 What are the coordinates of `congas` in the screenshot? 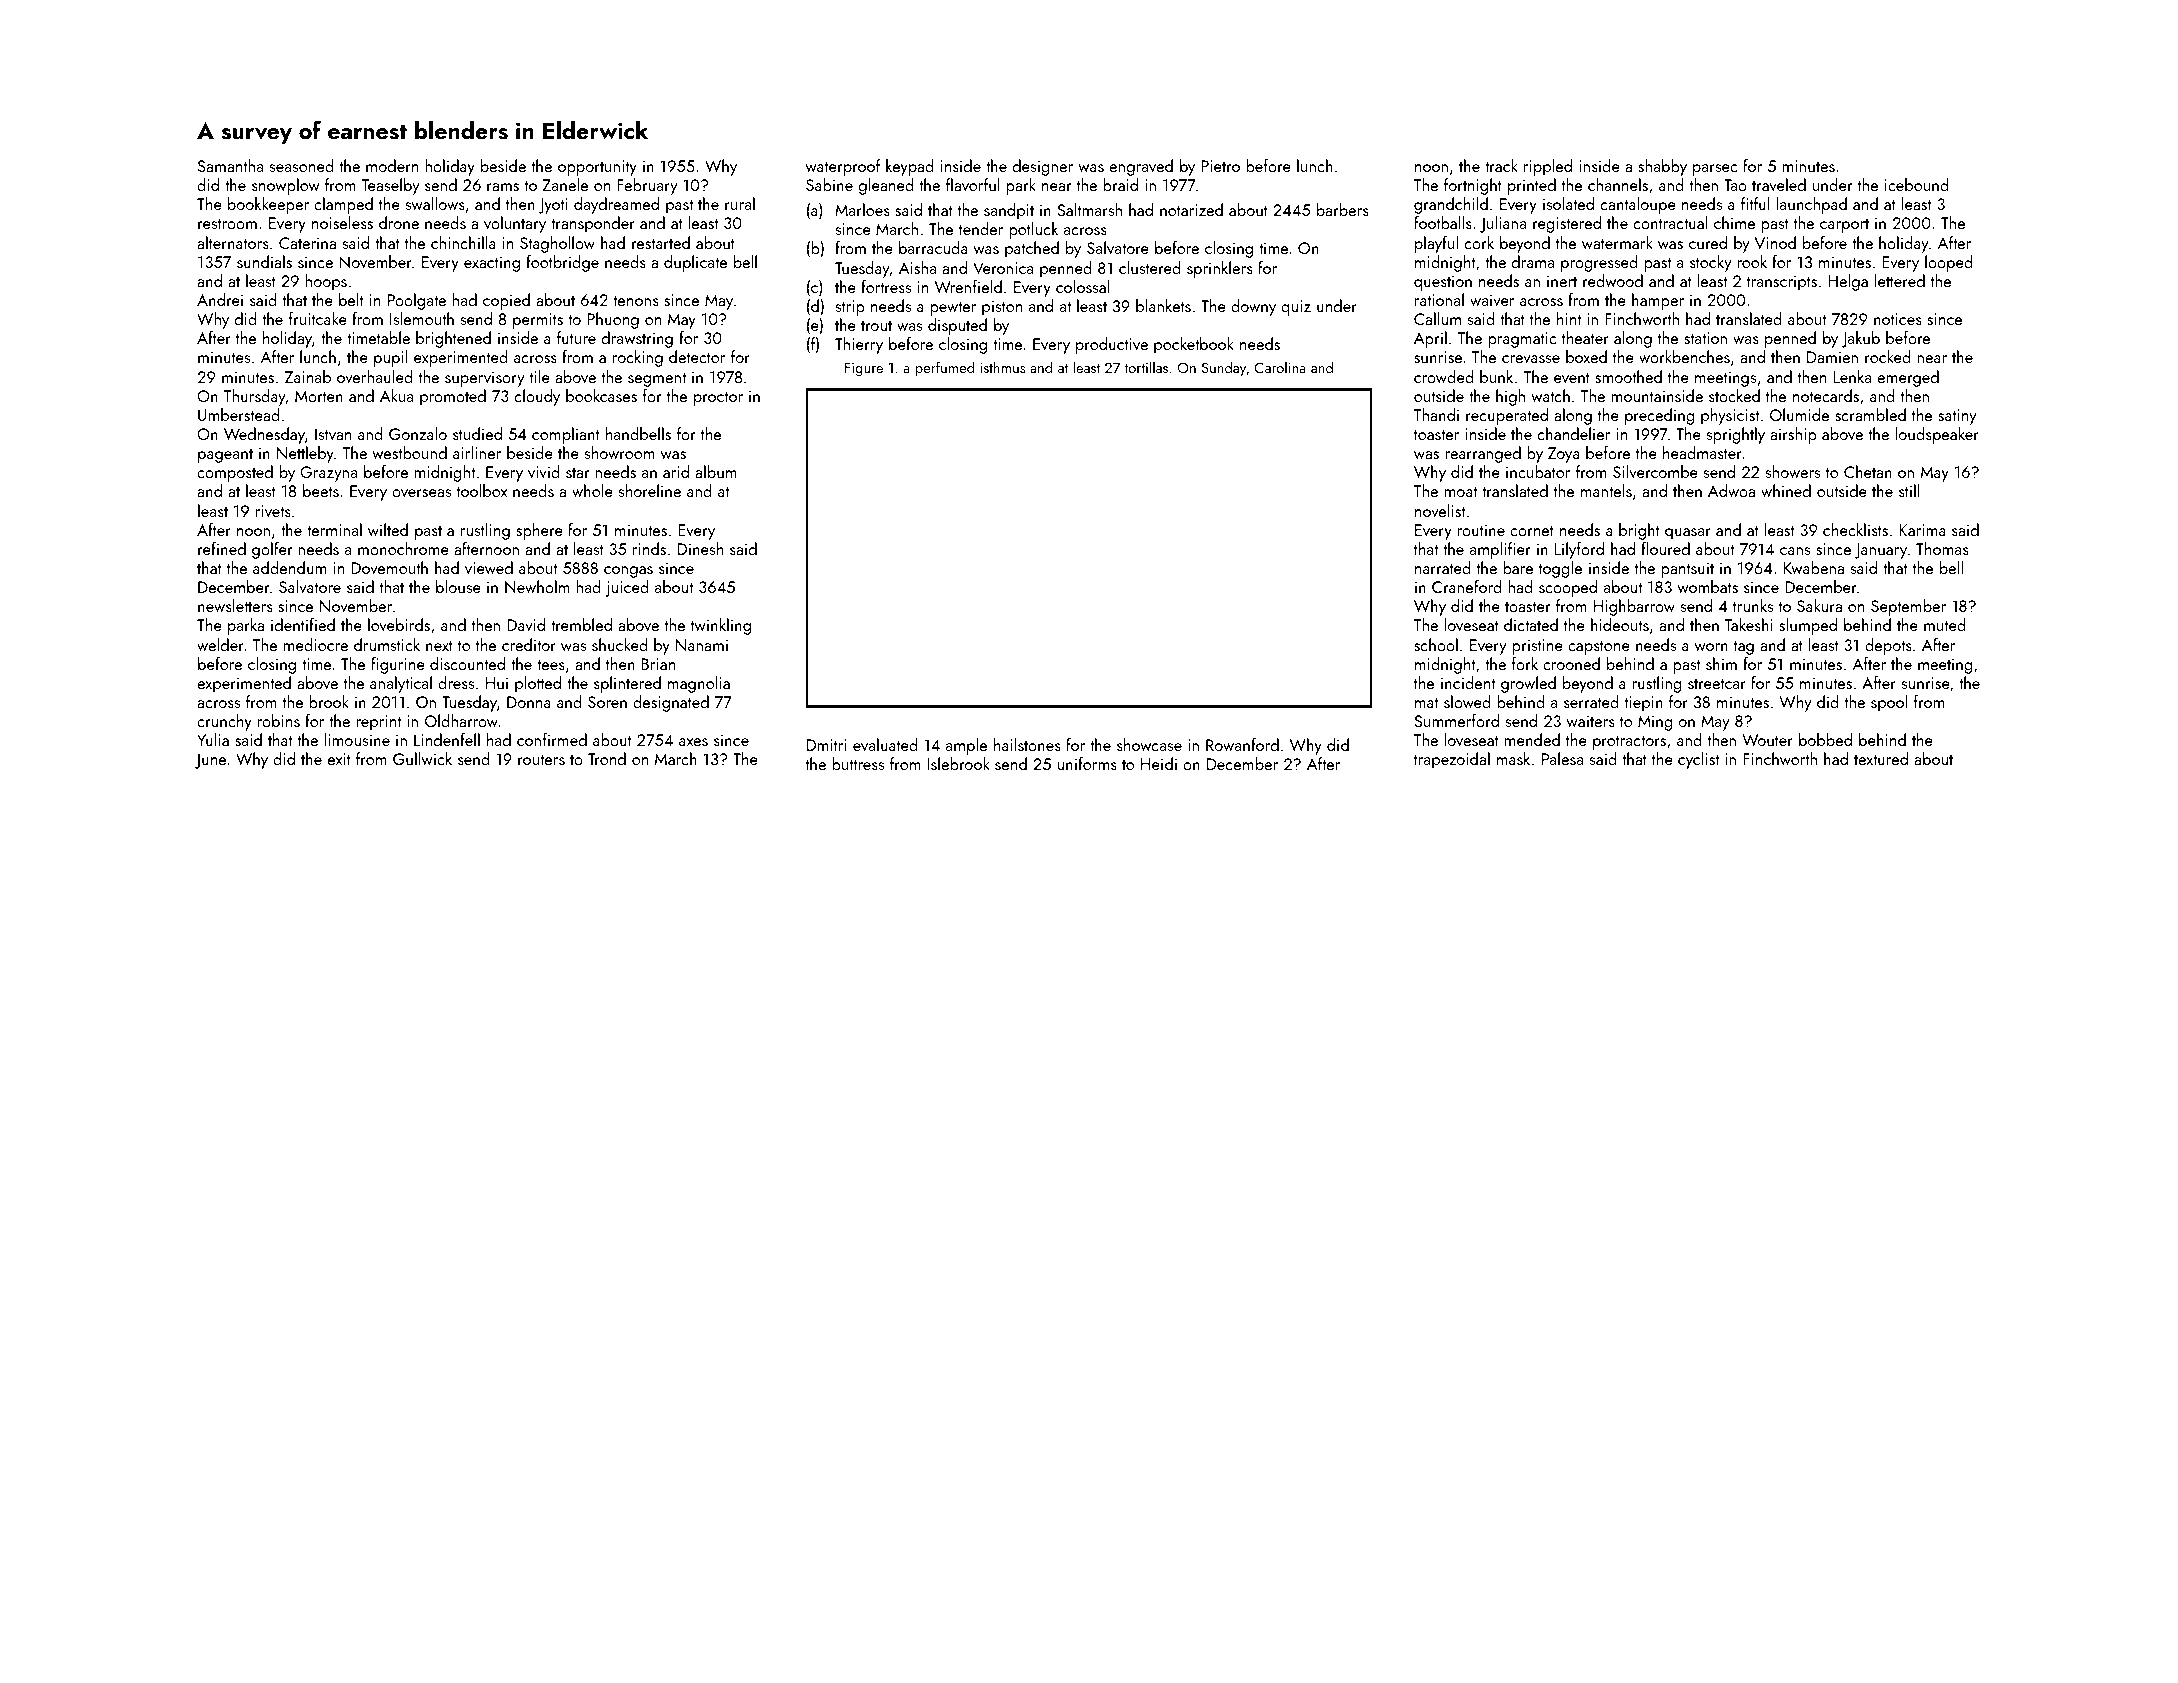 It's located at (628, 572).
